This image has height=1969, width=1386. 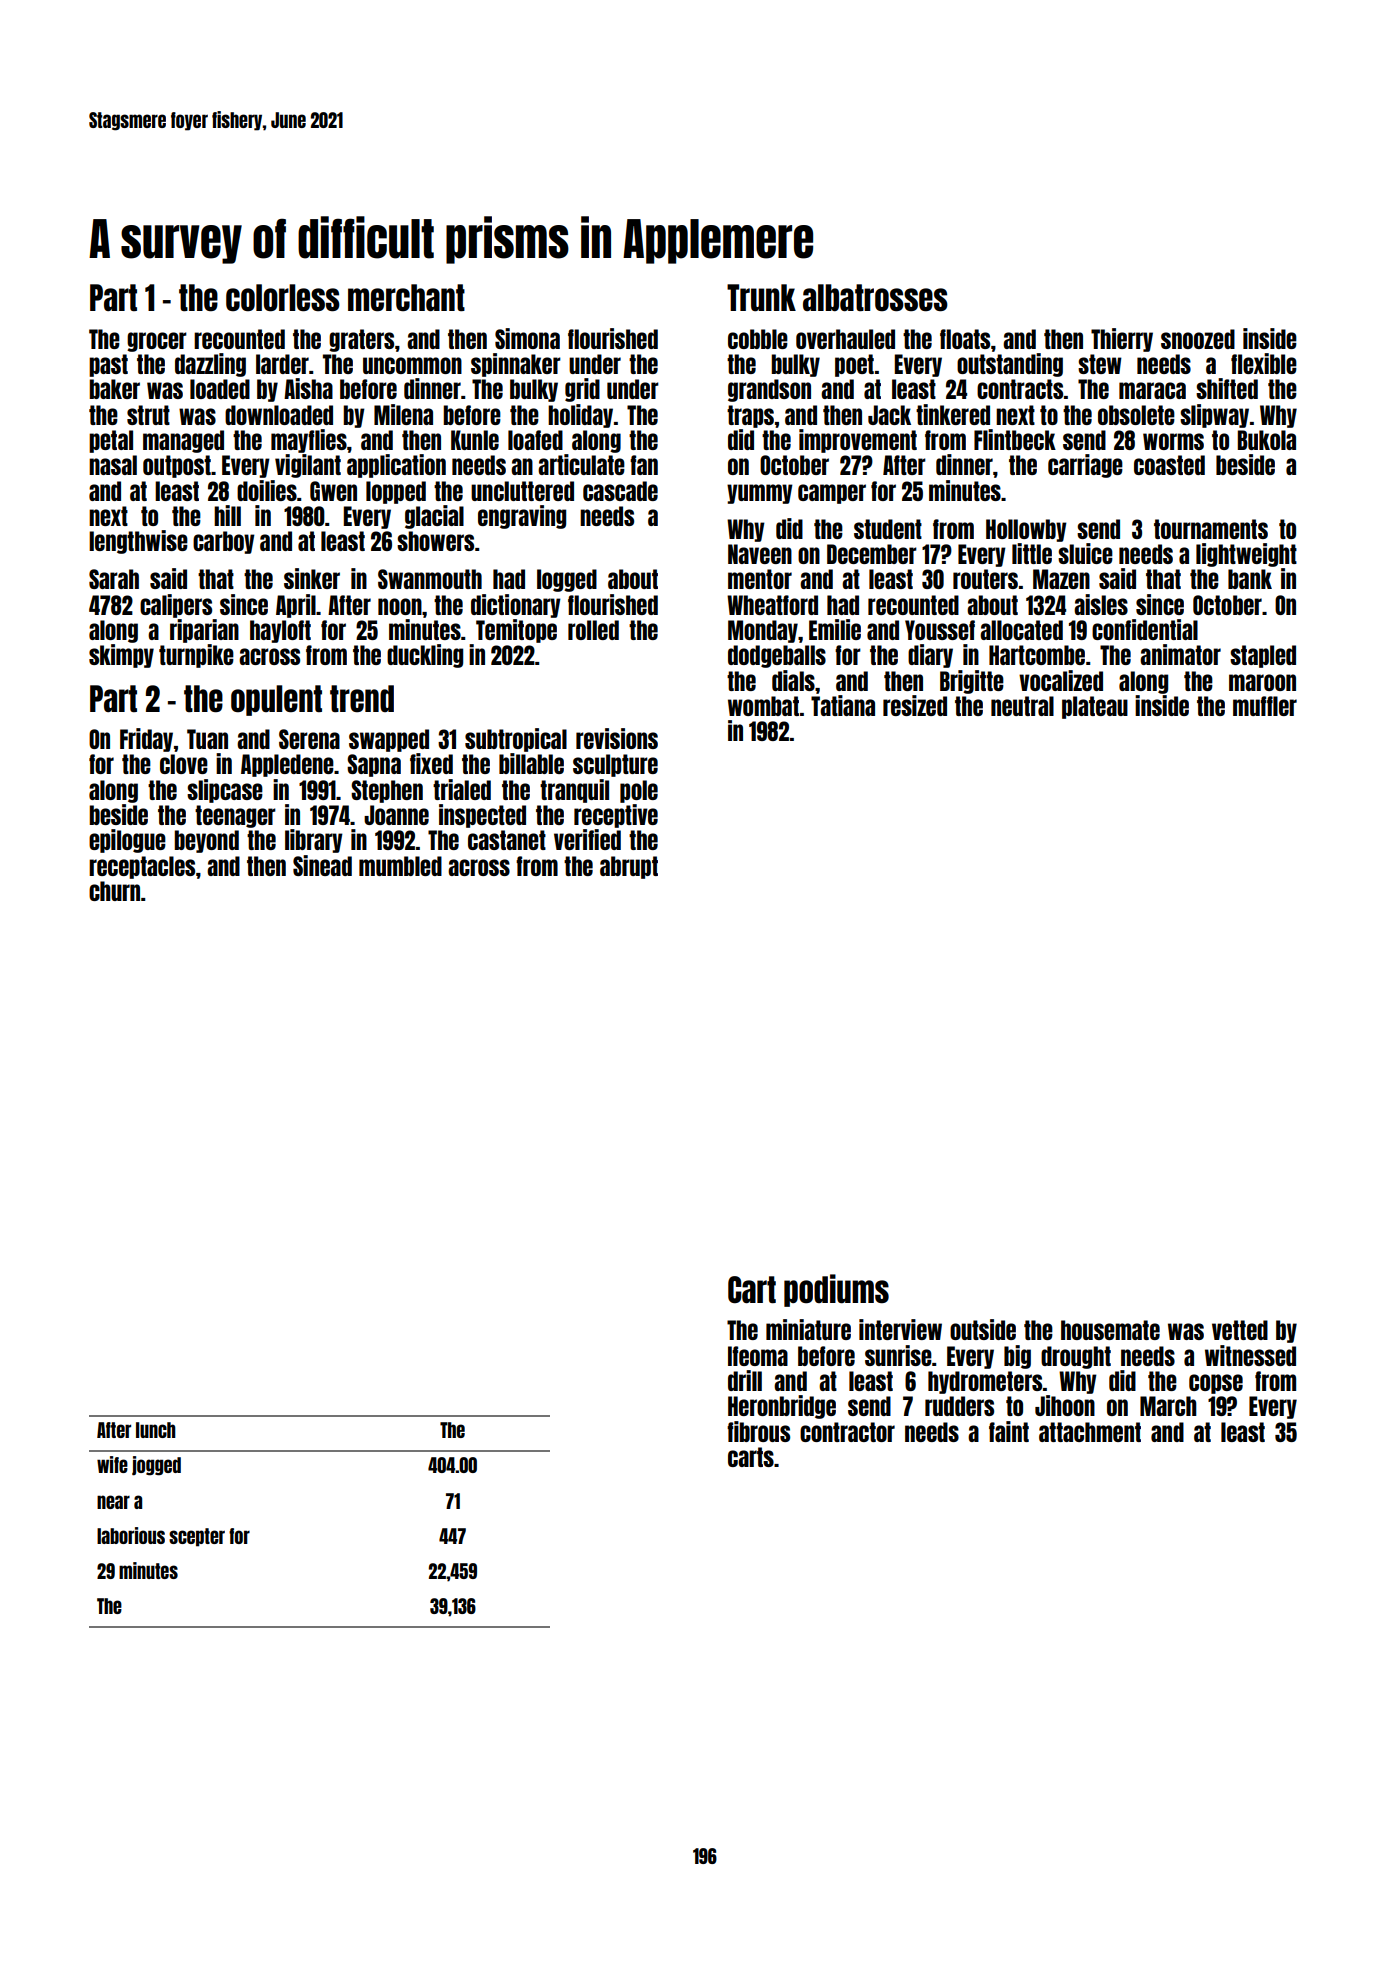 I want to click on churn, so click(x=114, y=891).
